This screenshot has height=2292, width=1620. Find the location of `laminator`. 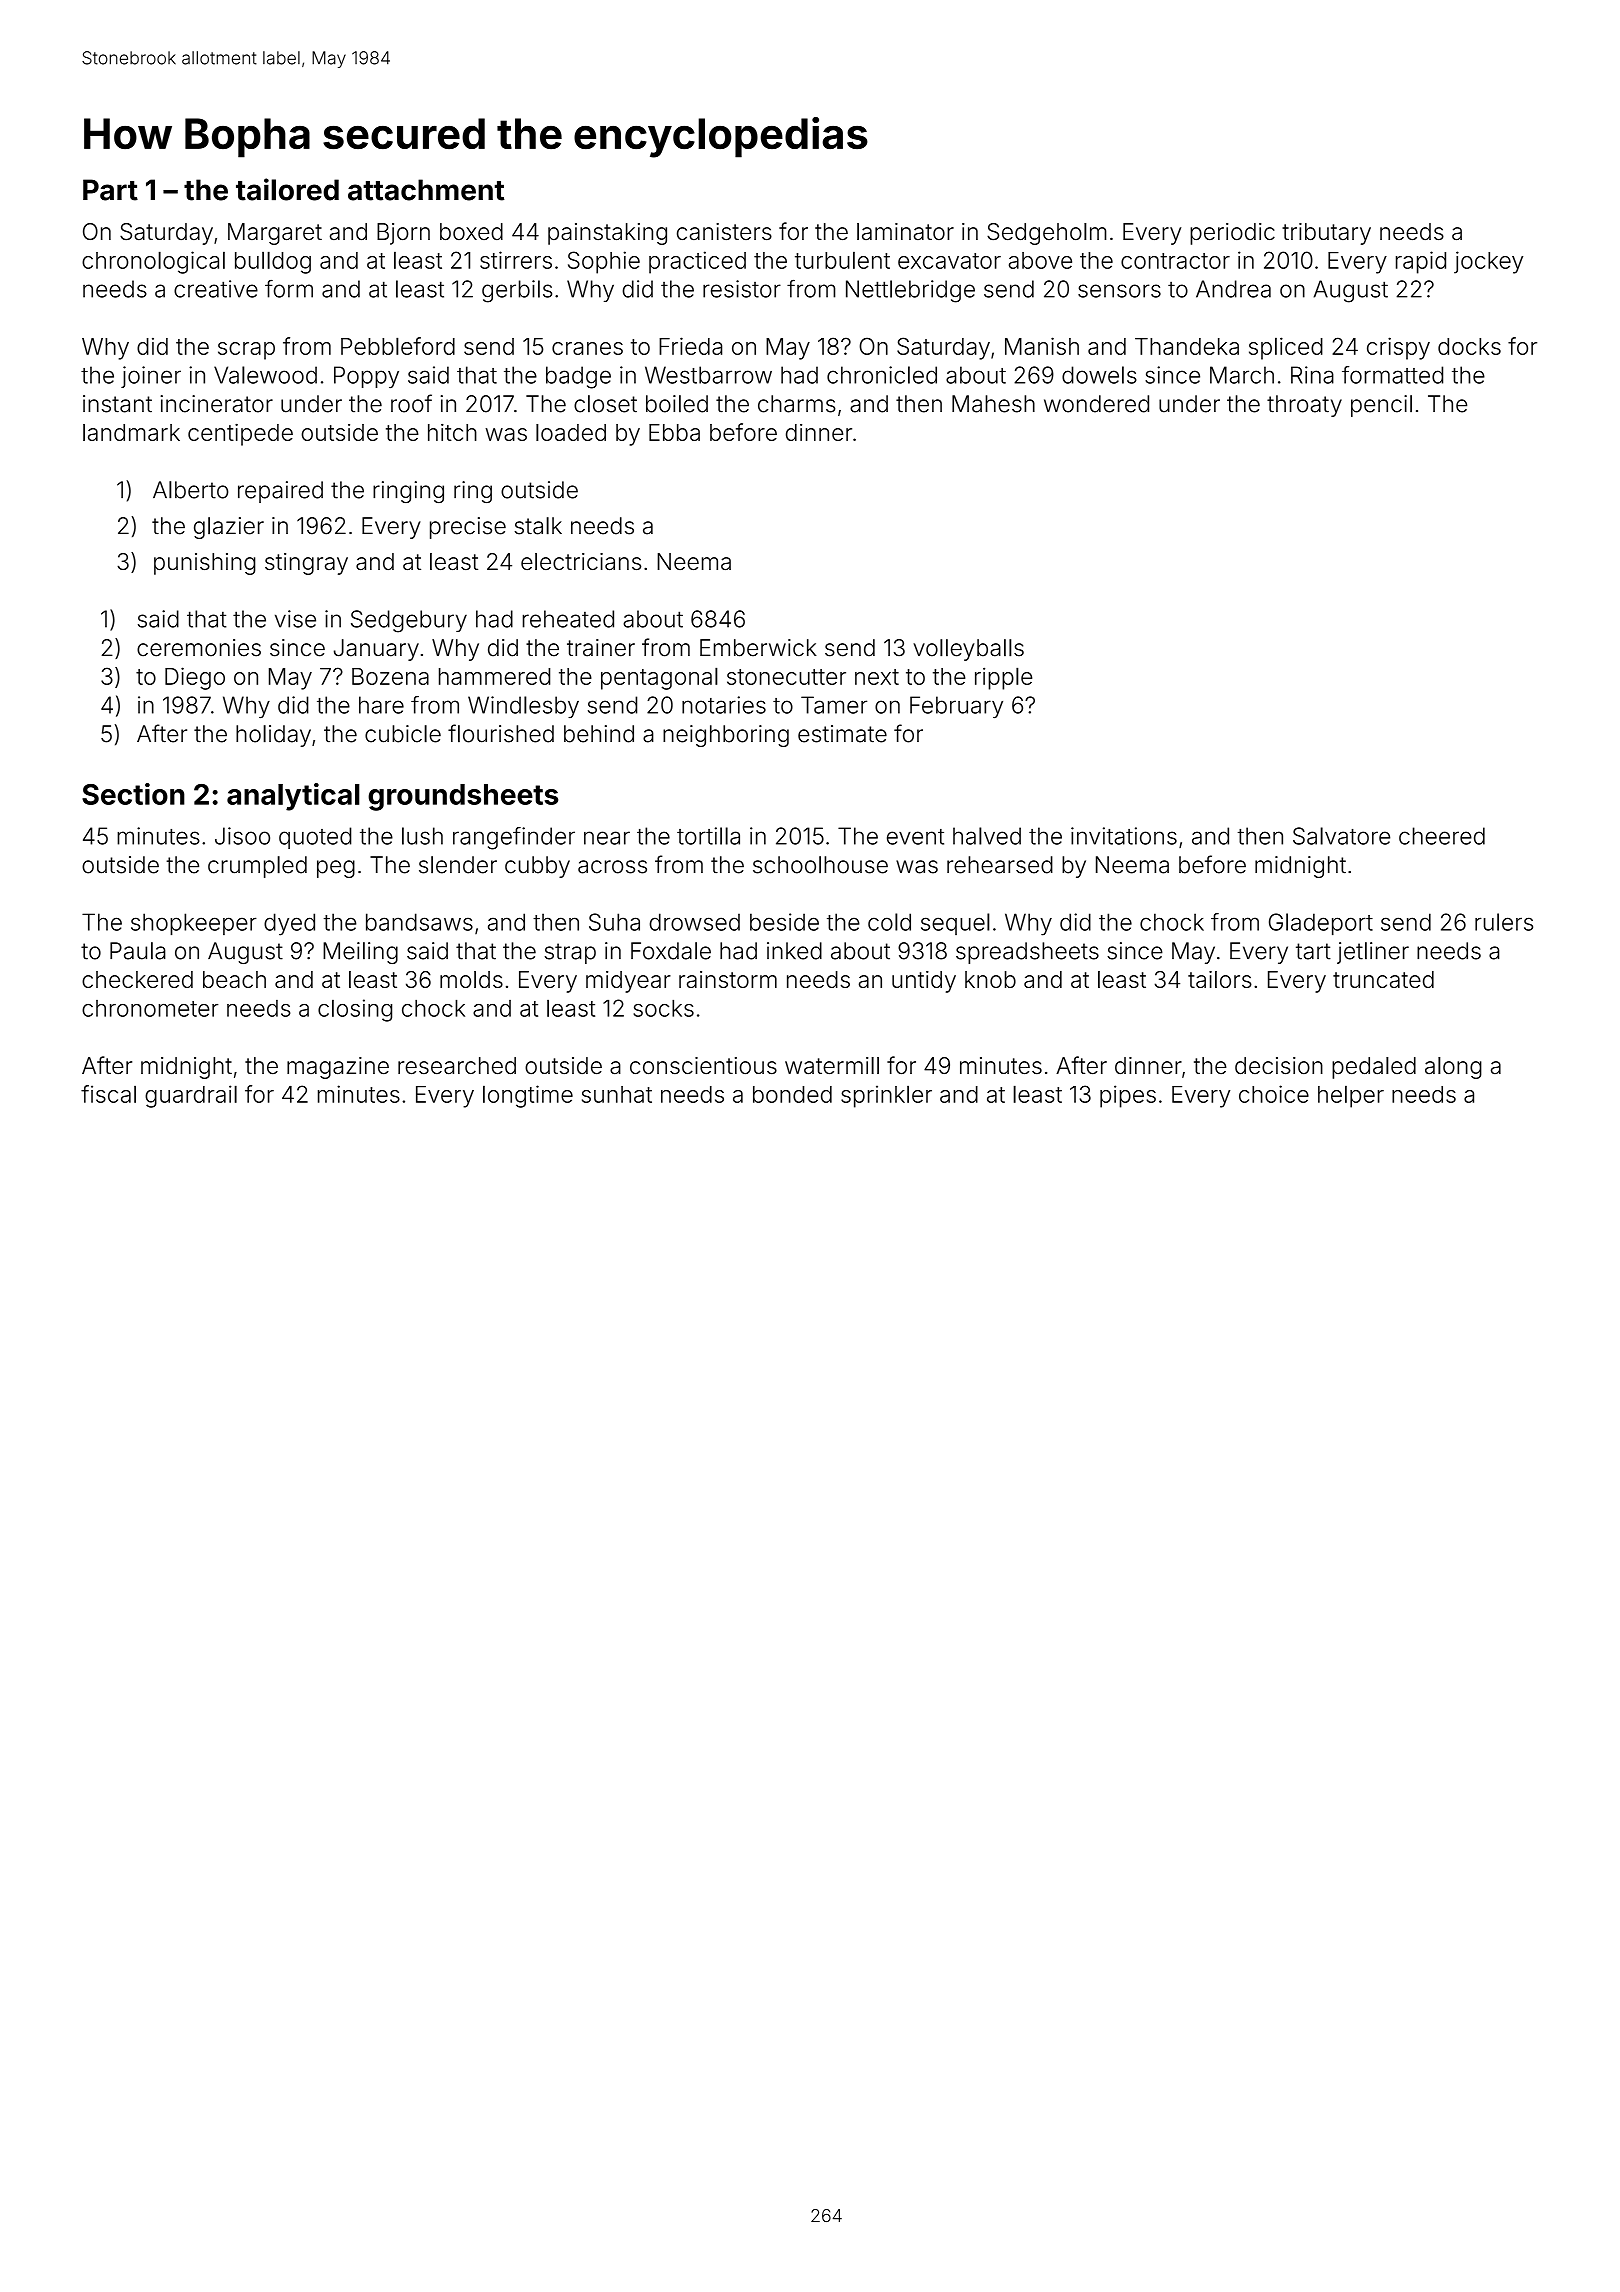

laminator is located at coordinates (905, 231).
